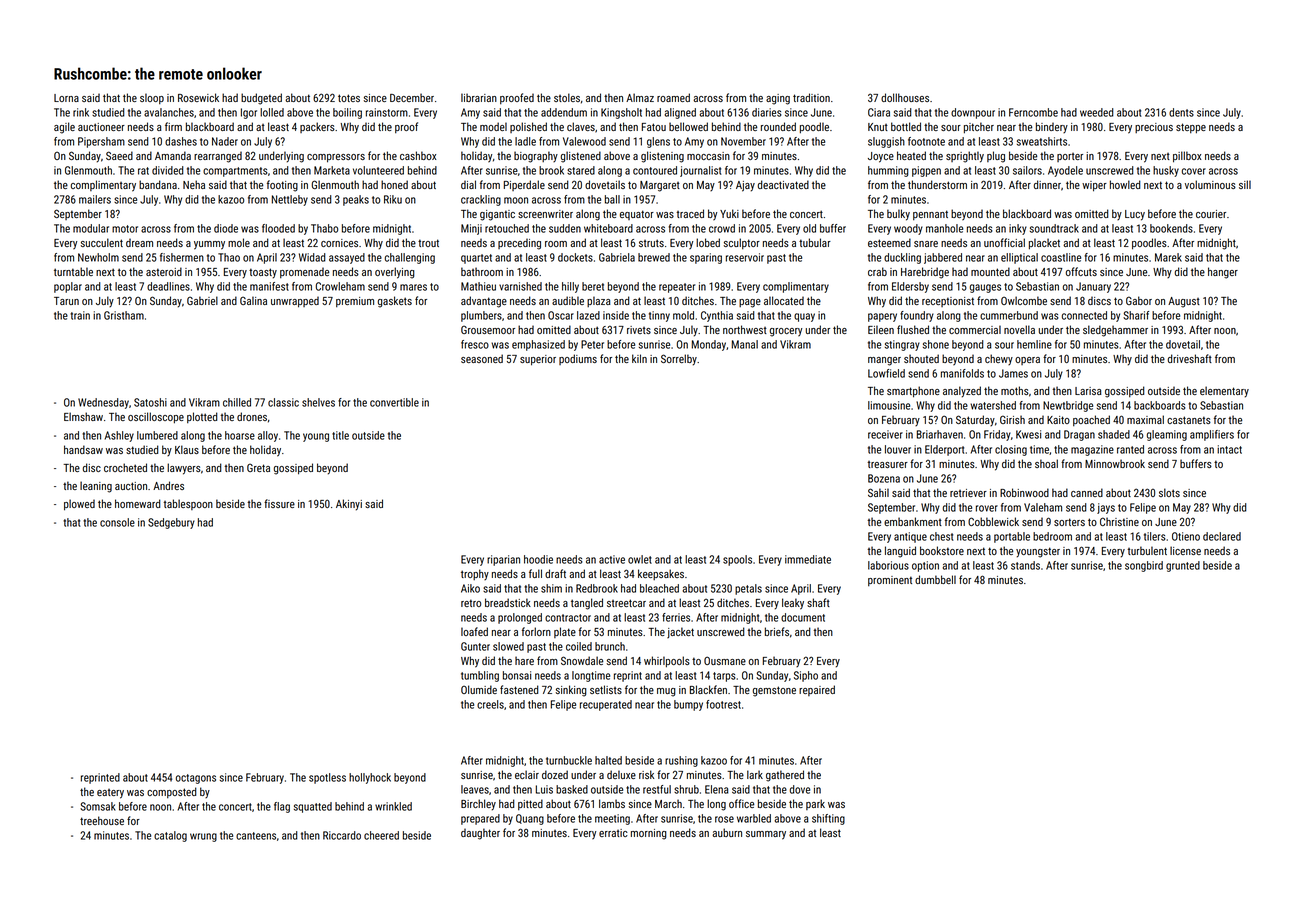 This screenshot has height=924, width=1308. Describe the element at coordinates (1184, 302) in the screenshot. I see `August` at that location.
